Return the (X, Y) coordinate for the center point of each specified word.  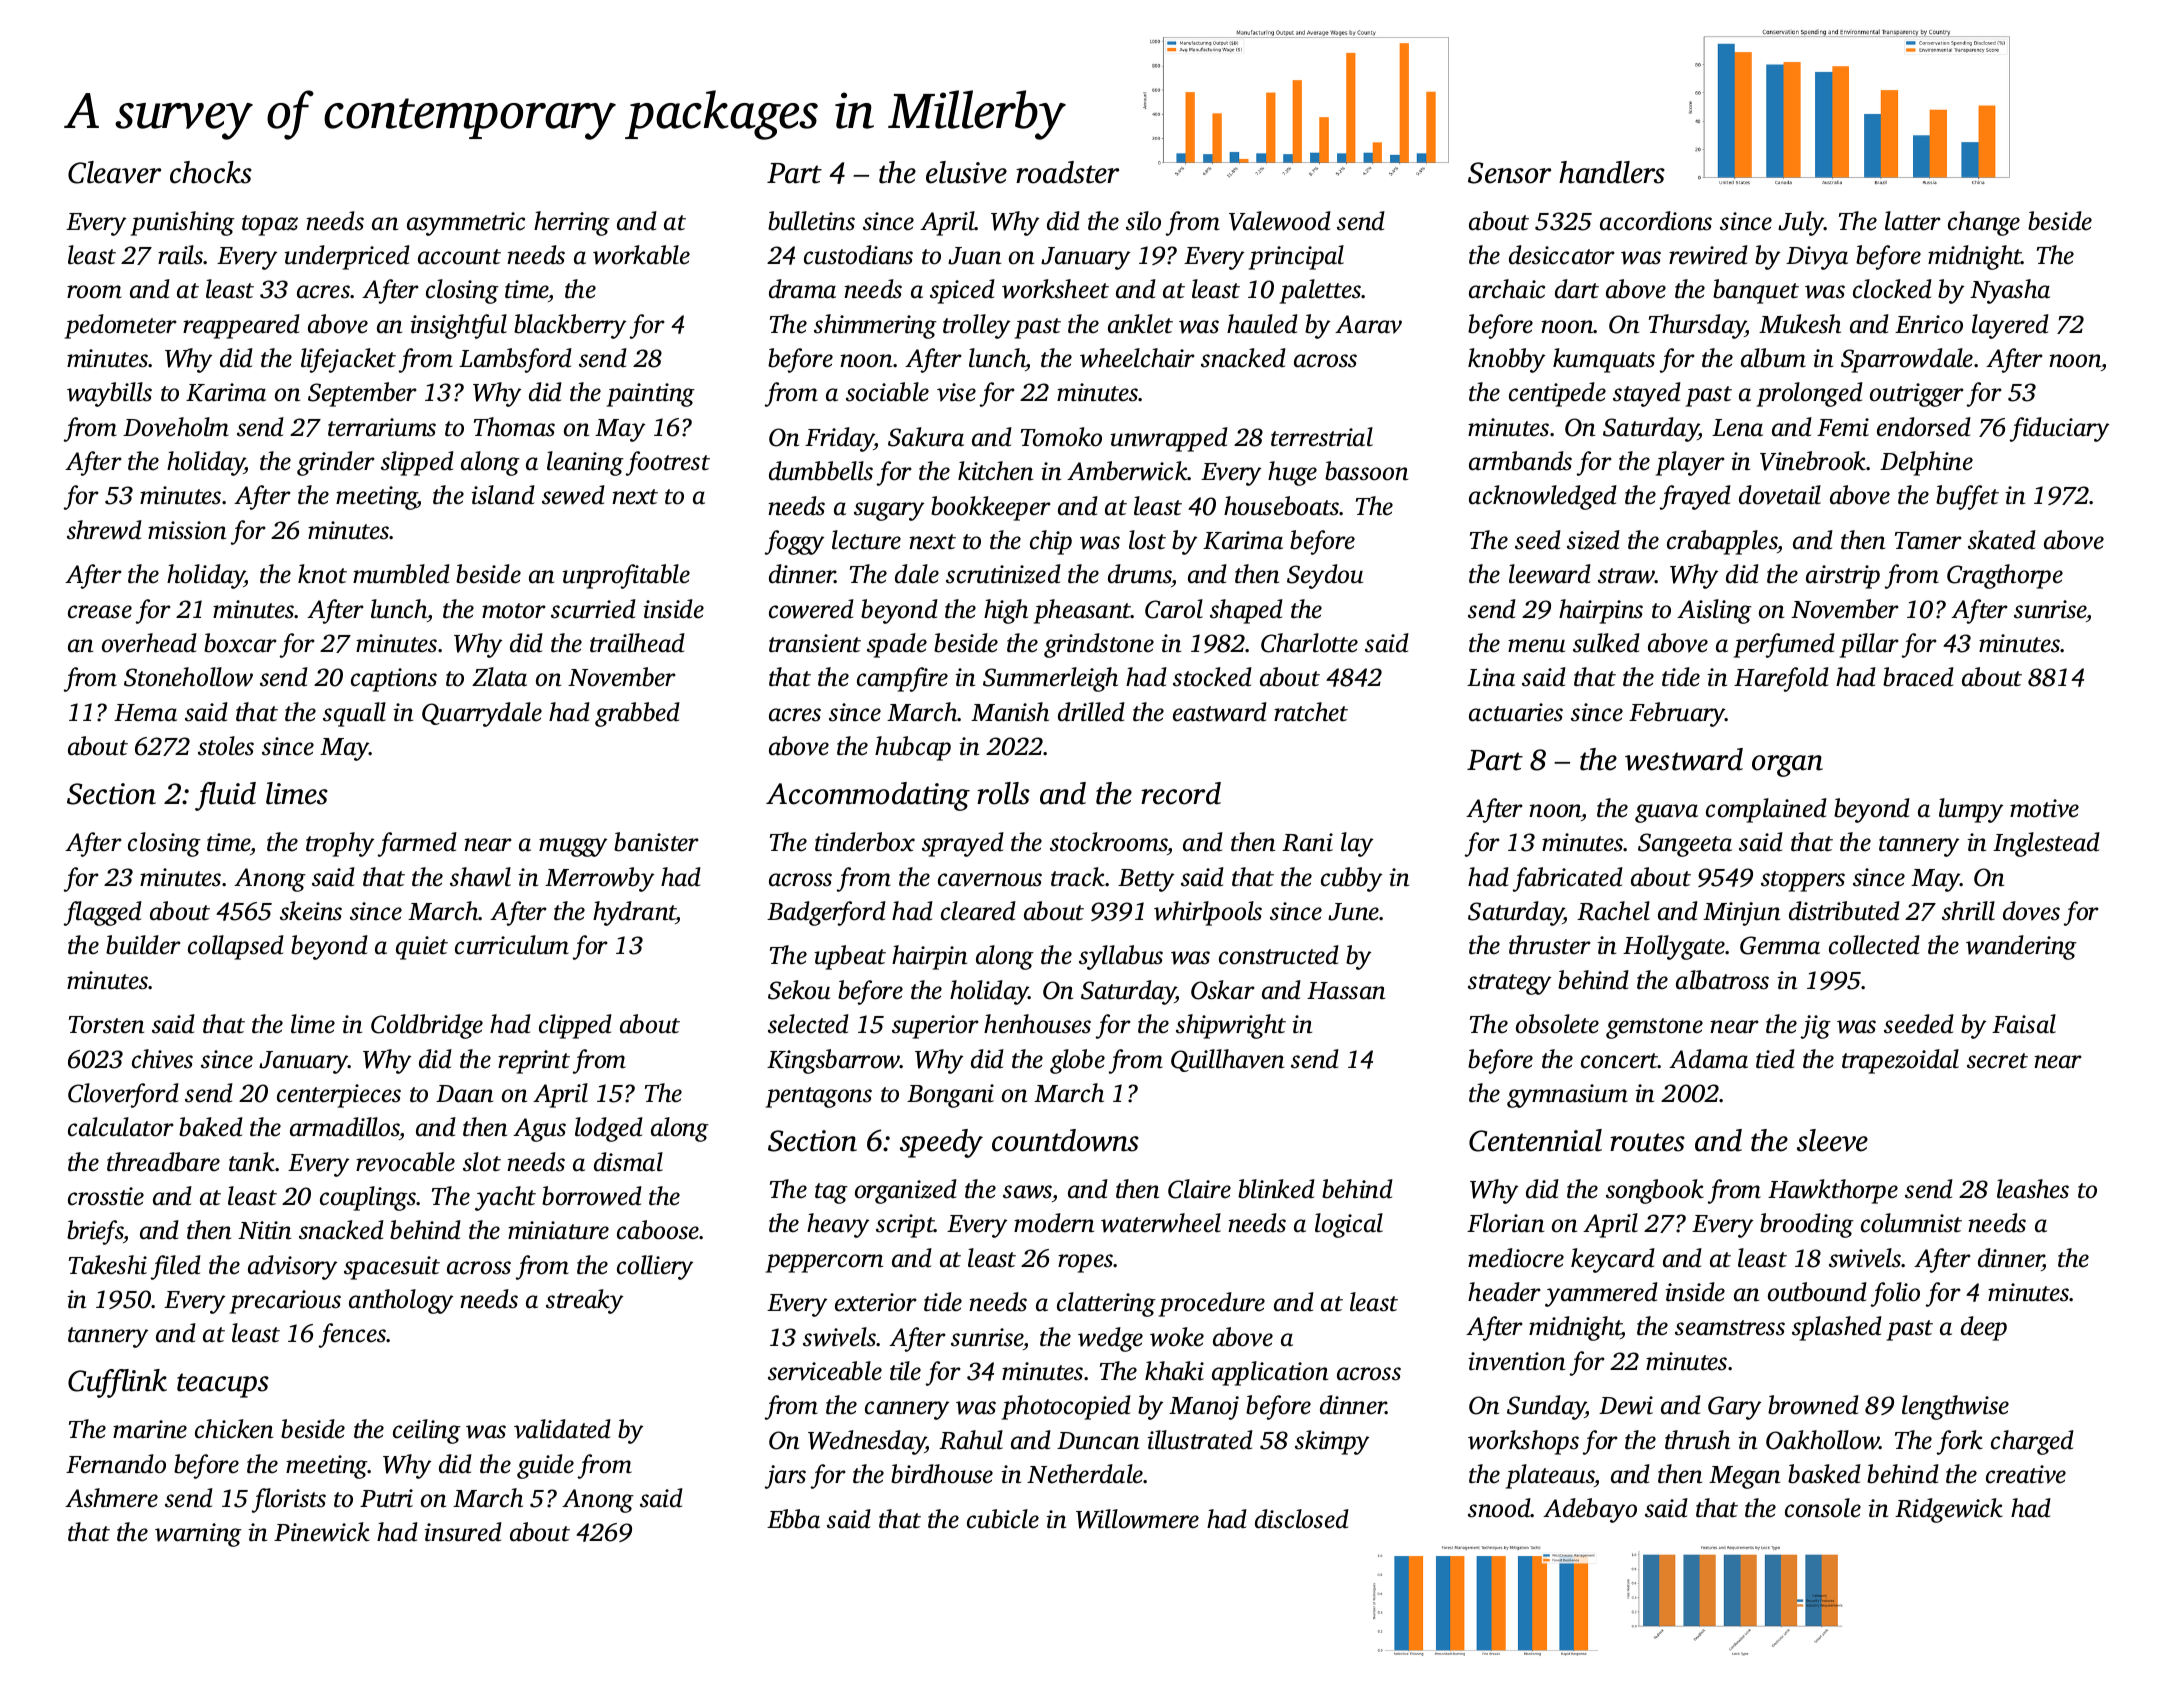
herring (572, 223)
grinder (336, 463)
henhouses (1037, 1024)
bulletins (811, 221)
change (1984, 223)
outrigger (1917, 395)
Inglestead (2046, 844)
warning (198, 1535)
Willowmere (1137, 1519)
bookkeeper (991, 508)
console (1823, 1508)
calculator (121, 1127)
